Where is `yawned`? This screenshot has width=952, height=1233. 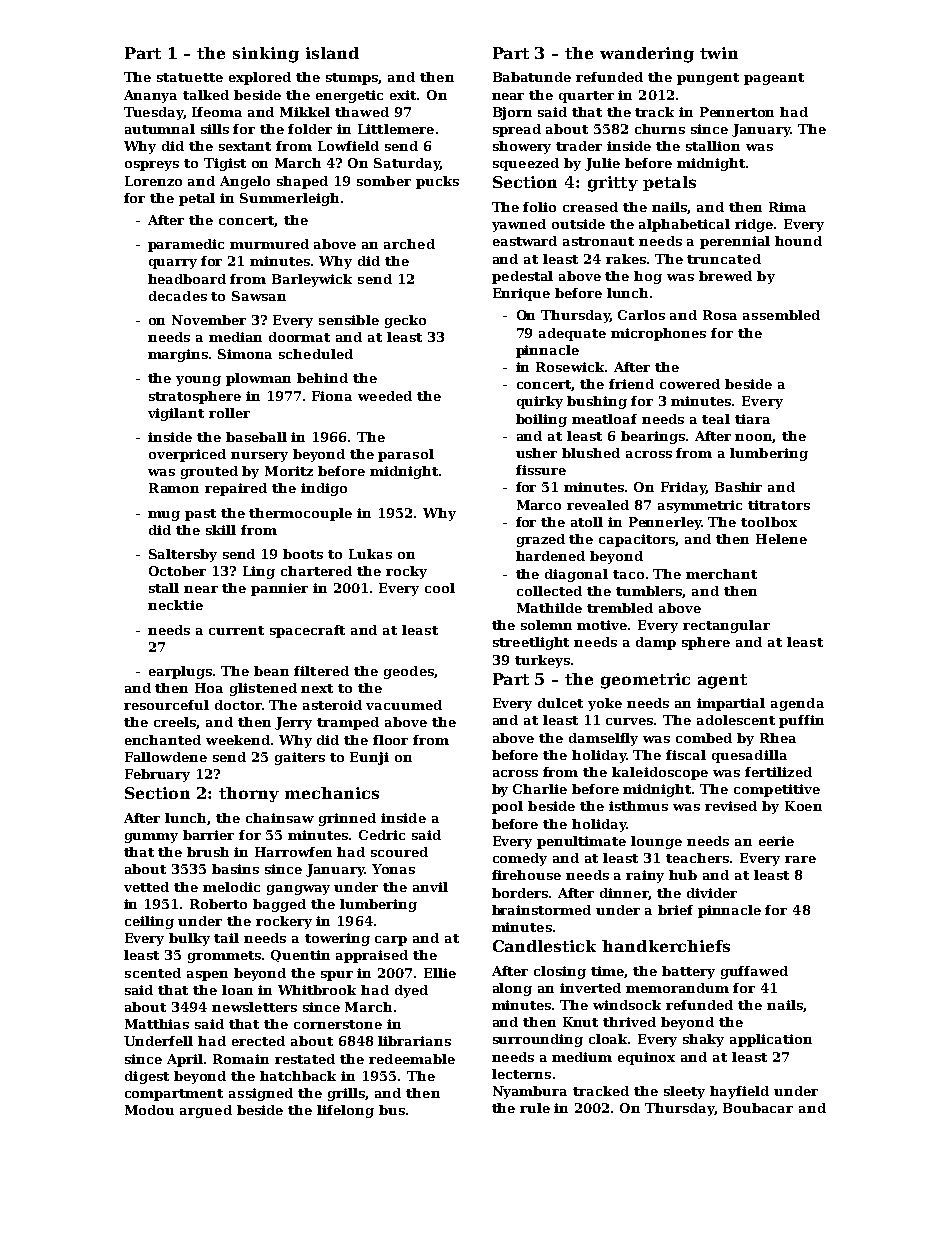 yawned is located at coordinates (519, 225).
